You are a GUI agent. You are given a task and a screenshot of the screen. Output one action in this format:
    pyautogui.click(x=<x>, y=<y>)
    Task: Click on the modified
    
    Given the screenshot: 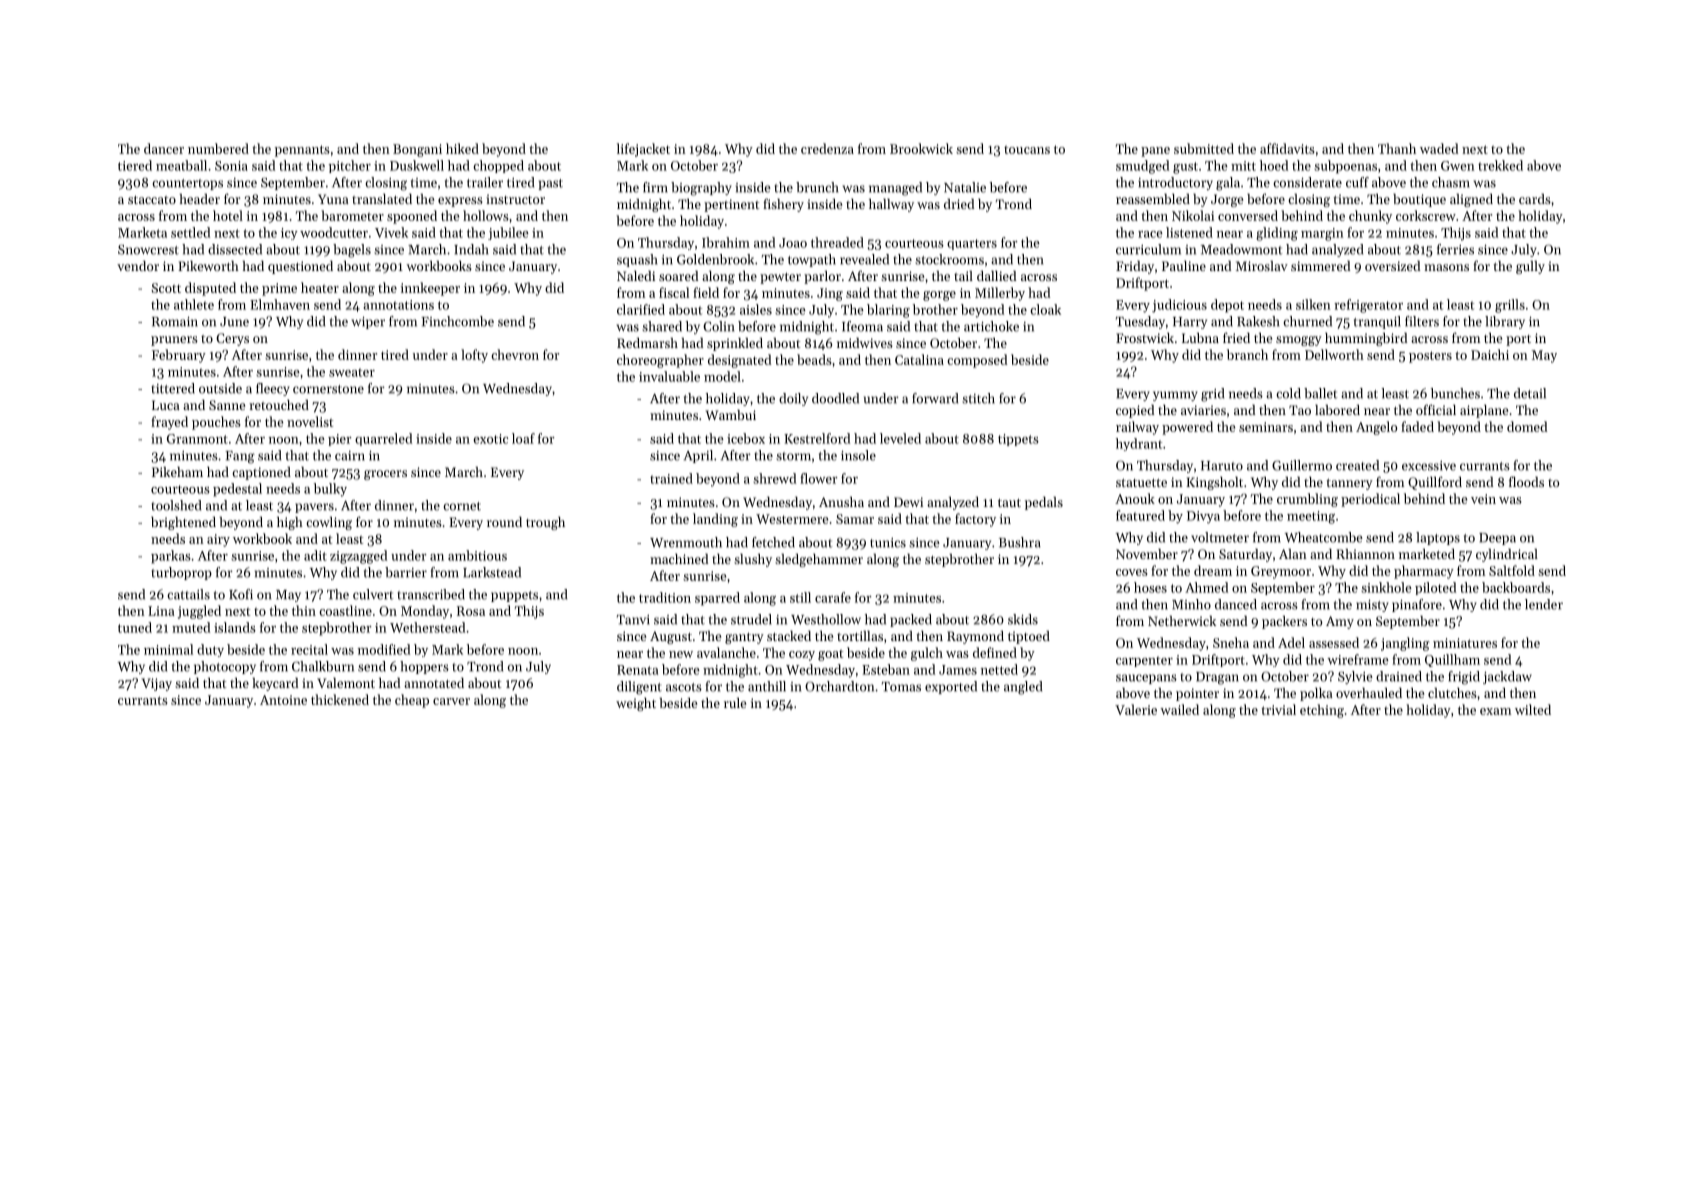 What is the action you would take?
    pyautogui.click(x=384, y=649)
